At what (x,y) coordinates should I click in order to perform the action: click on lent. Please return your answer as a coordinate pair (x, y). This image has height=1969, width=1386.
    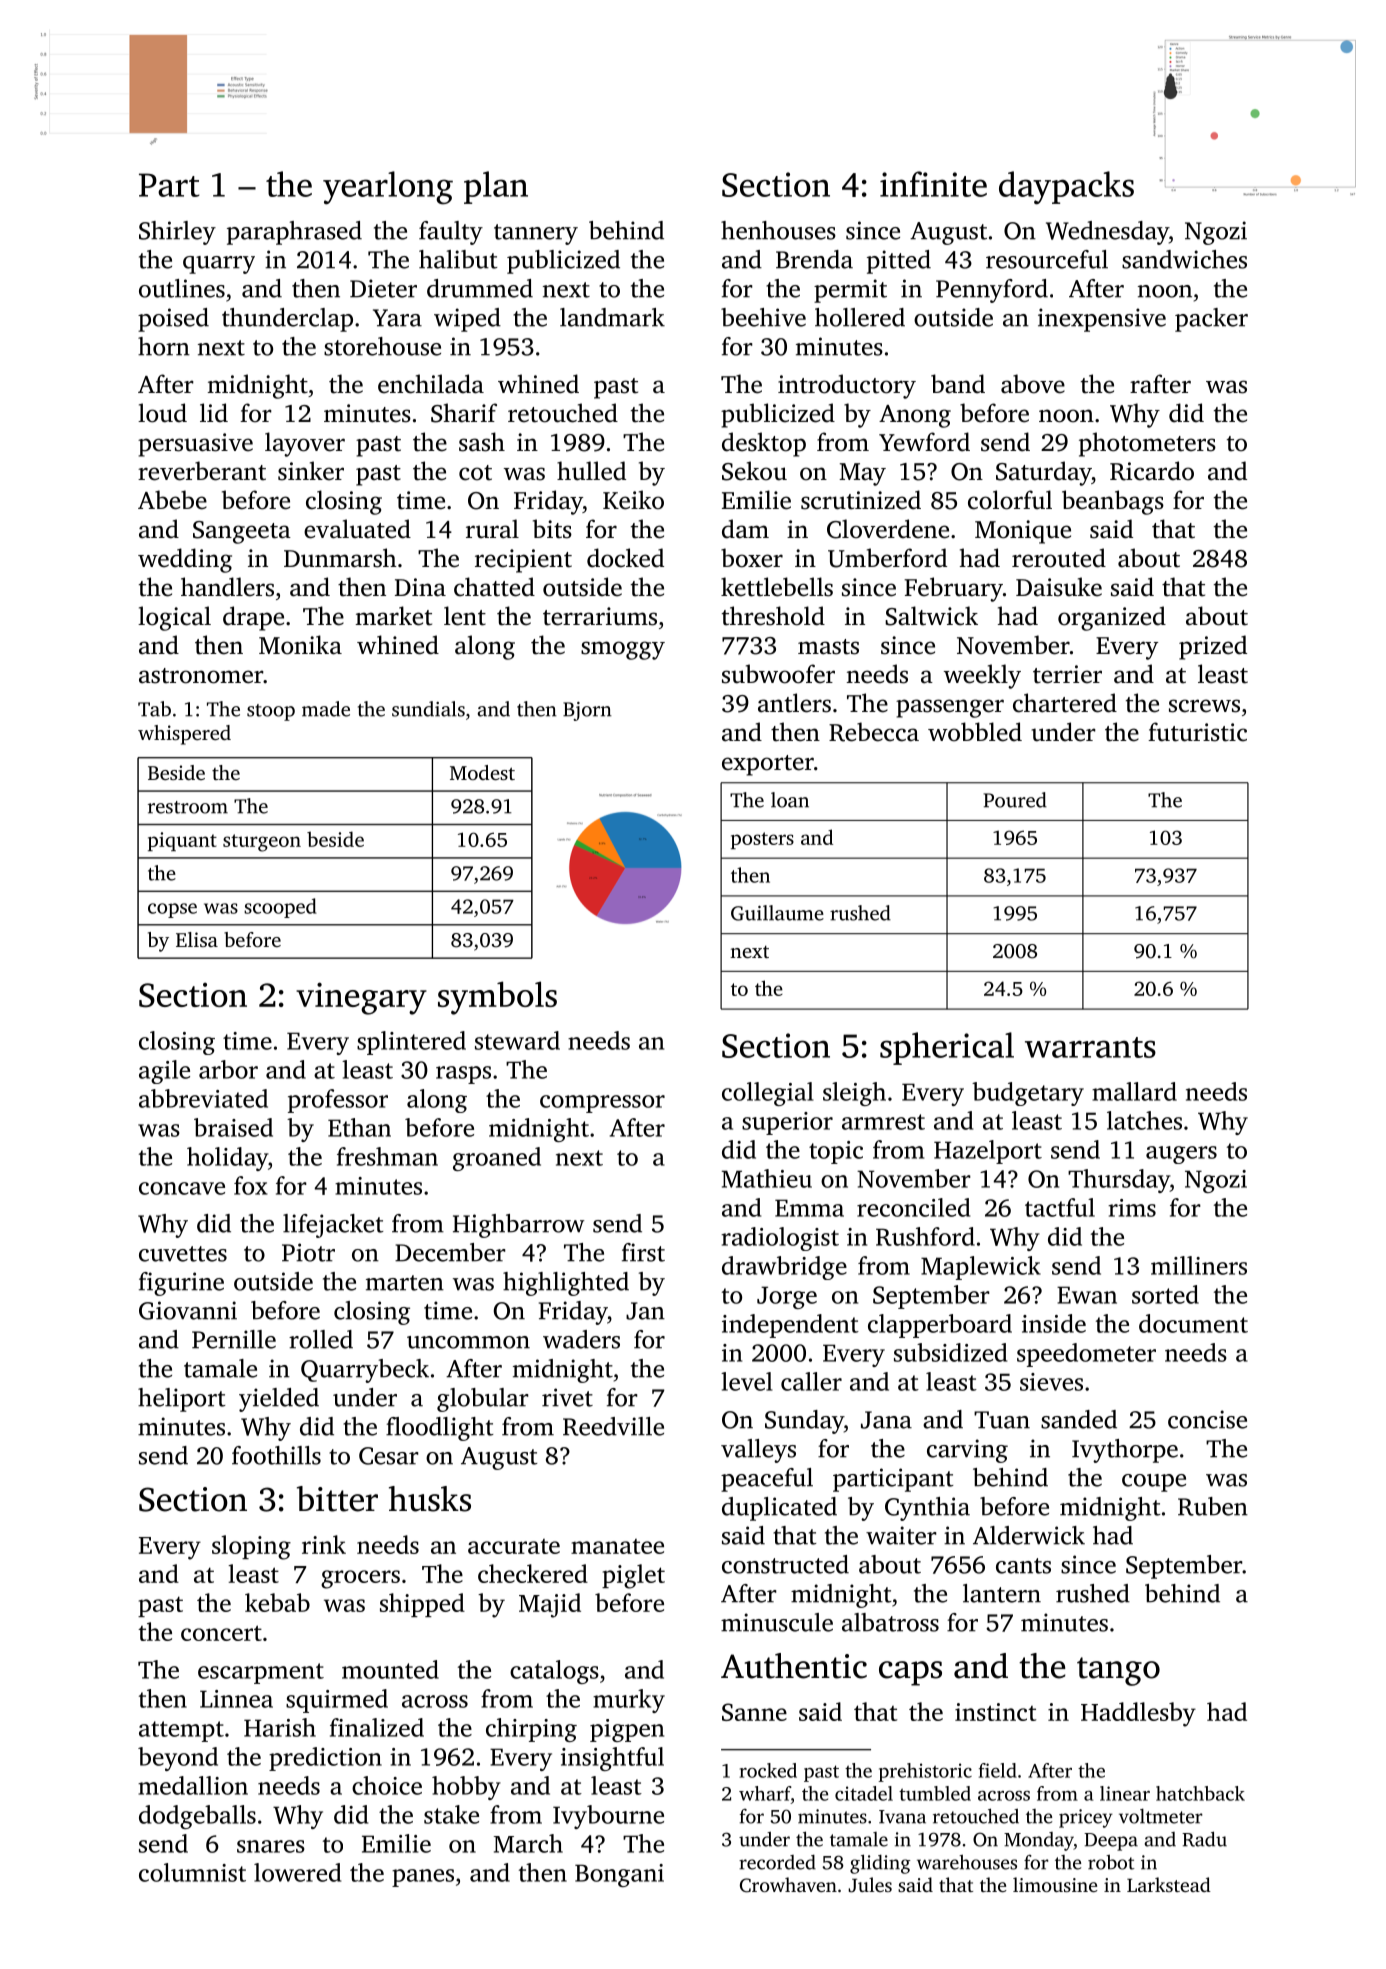
    Looking at the image, I should click on (465, 616).
